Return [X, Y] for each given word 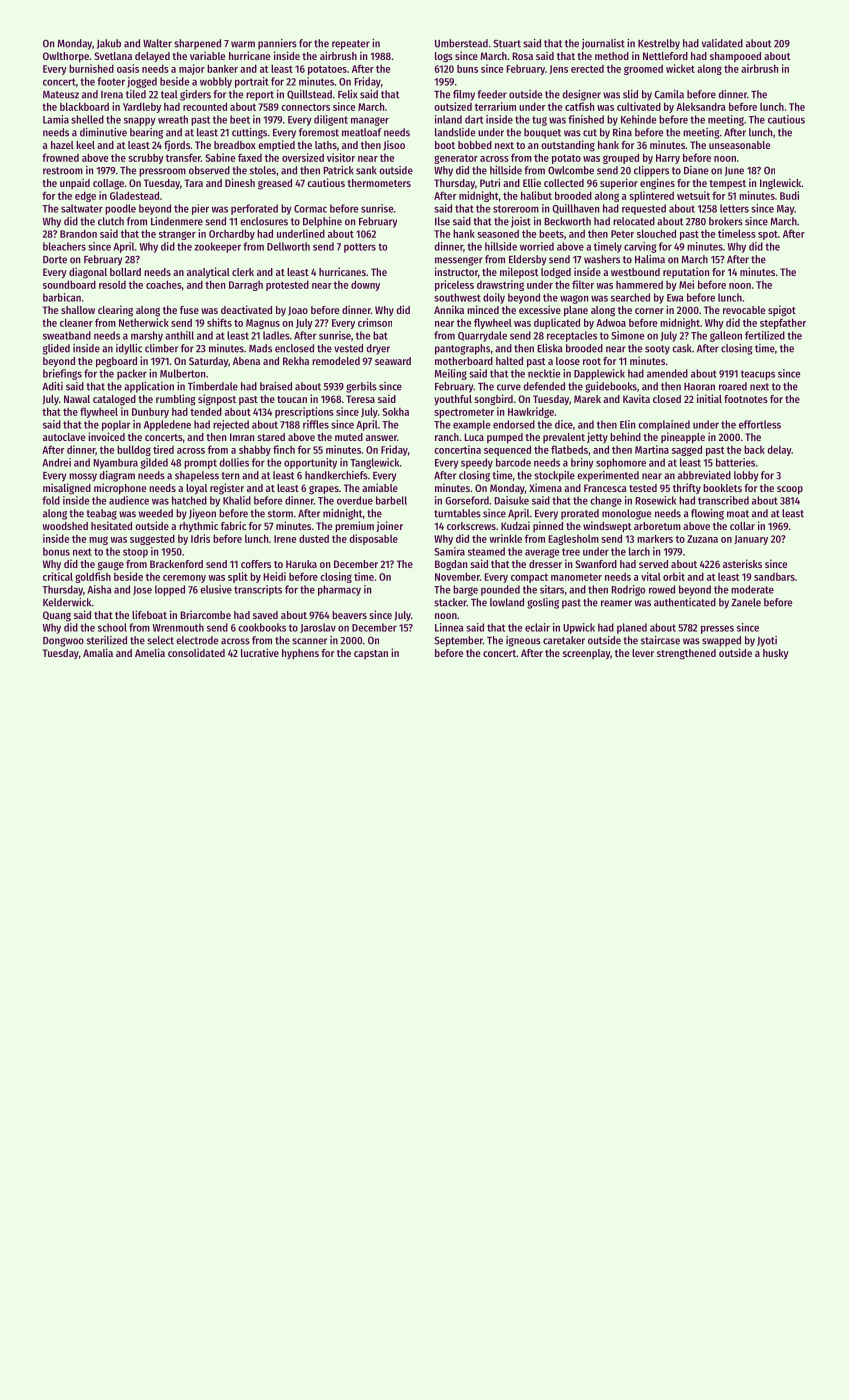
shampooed [735, 57]
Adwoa [611, 322]
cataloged [114, 400]
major [192, 69]
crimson [375, 322]
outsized [453, 106]
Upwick [579, 628]
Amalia [98, 652]
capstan [371, 654]
